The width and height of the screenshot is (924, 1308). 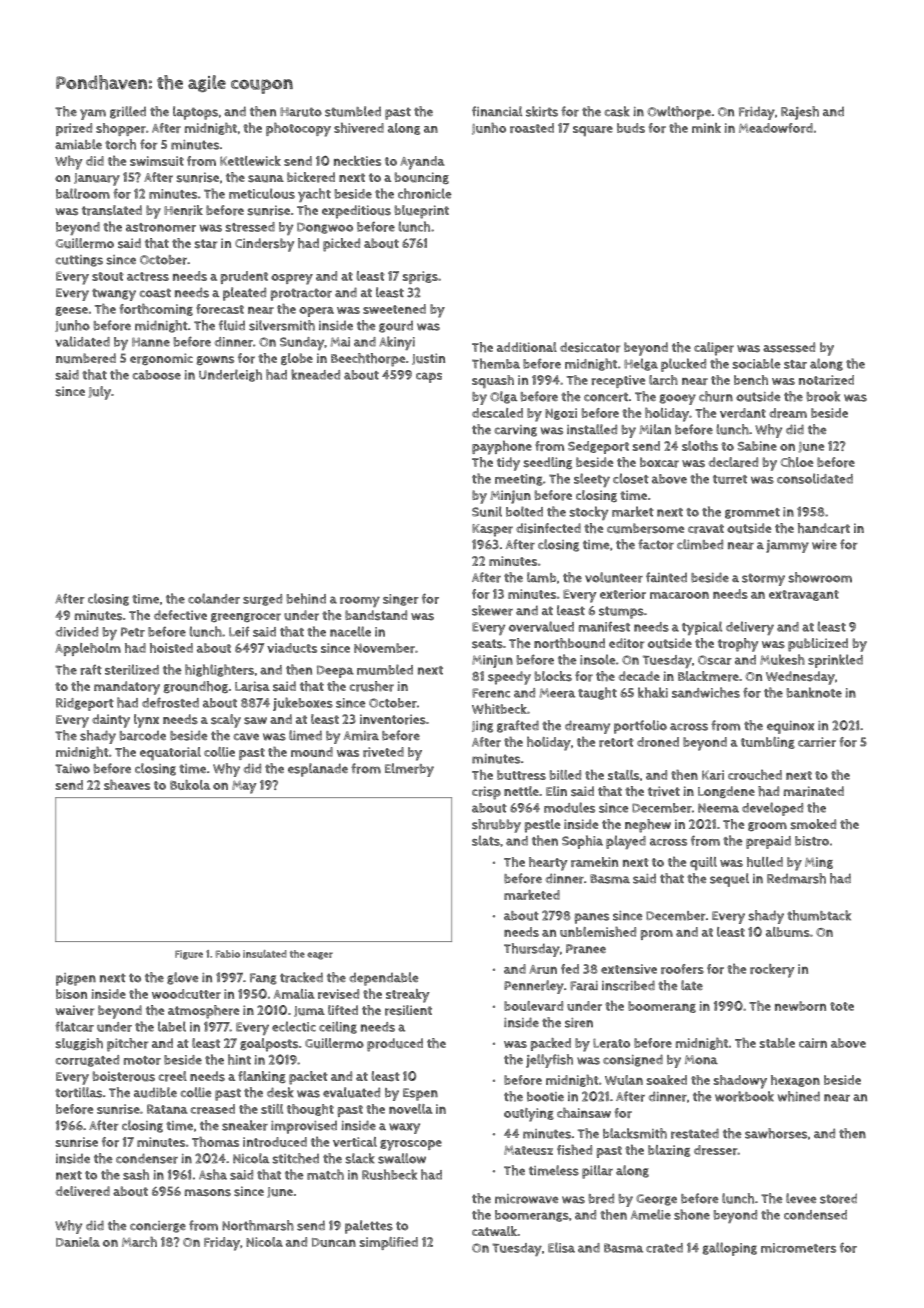 What do you see at coordinates (666, 577) in the screenshot?
I see `fainted` at bounding box center [666, 577].
